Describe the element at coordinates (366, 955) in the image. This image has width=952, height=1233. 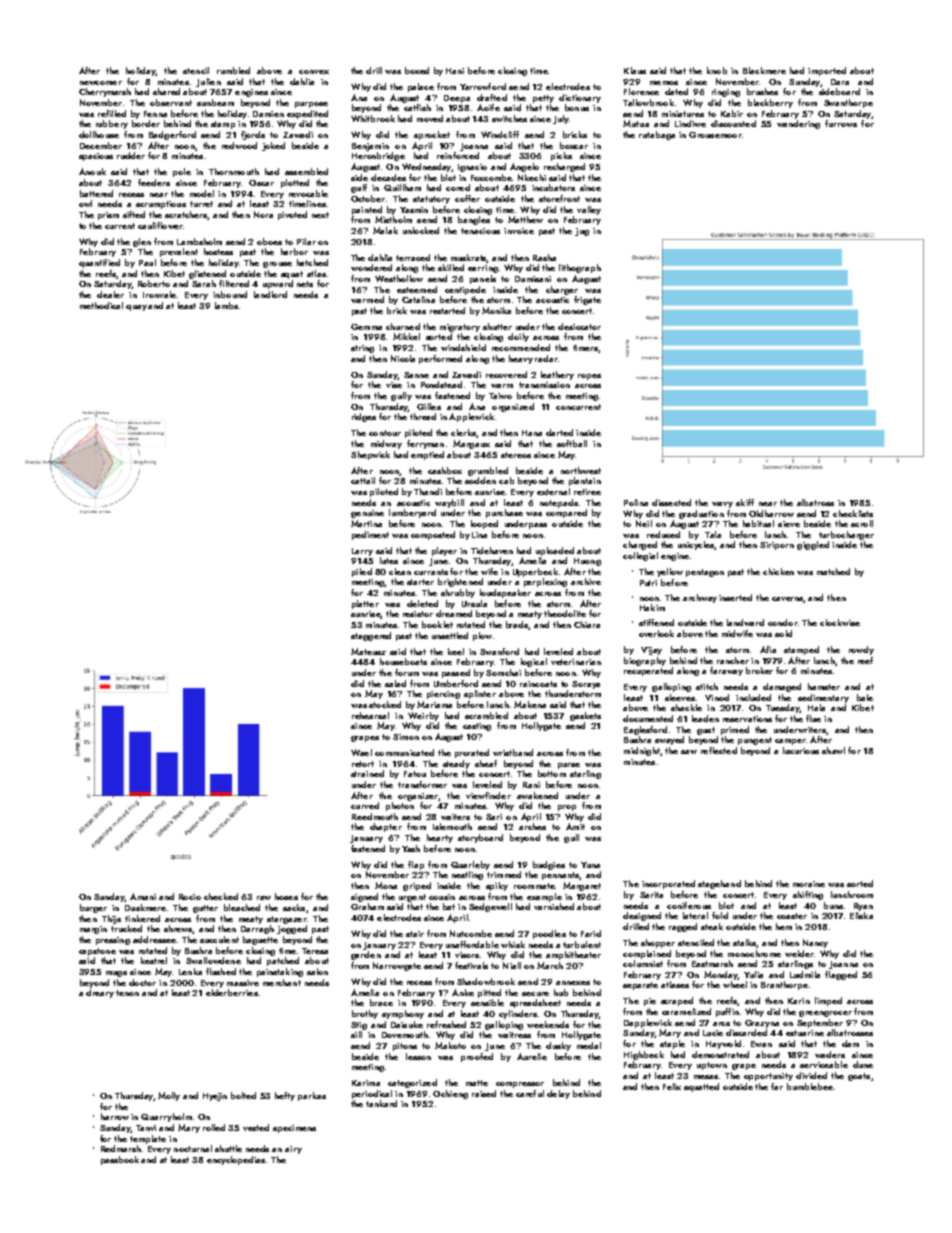
I see `garden` at that location.
